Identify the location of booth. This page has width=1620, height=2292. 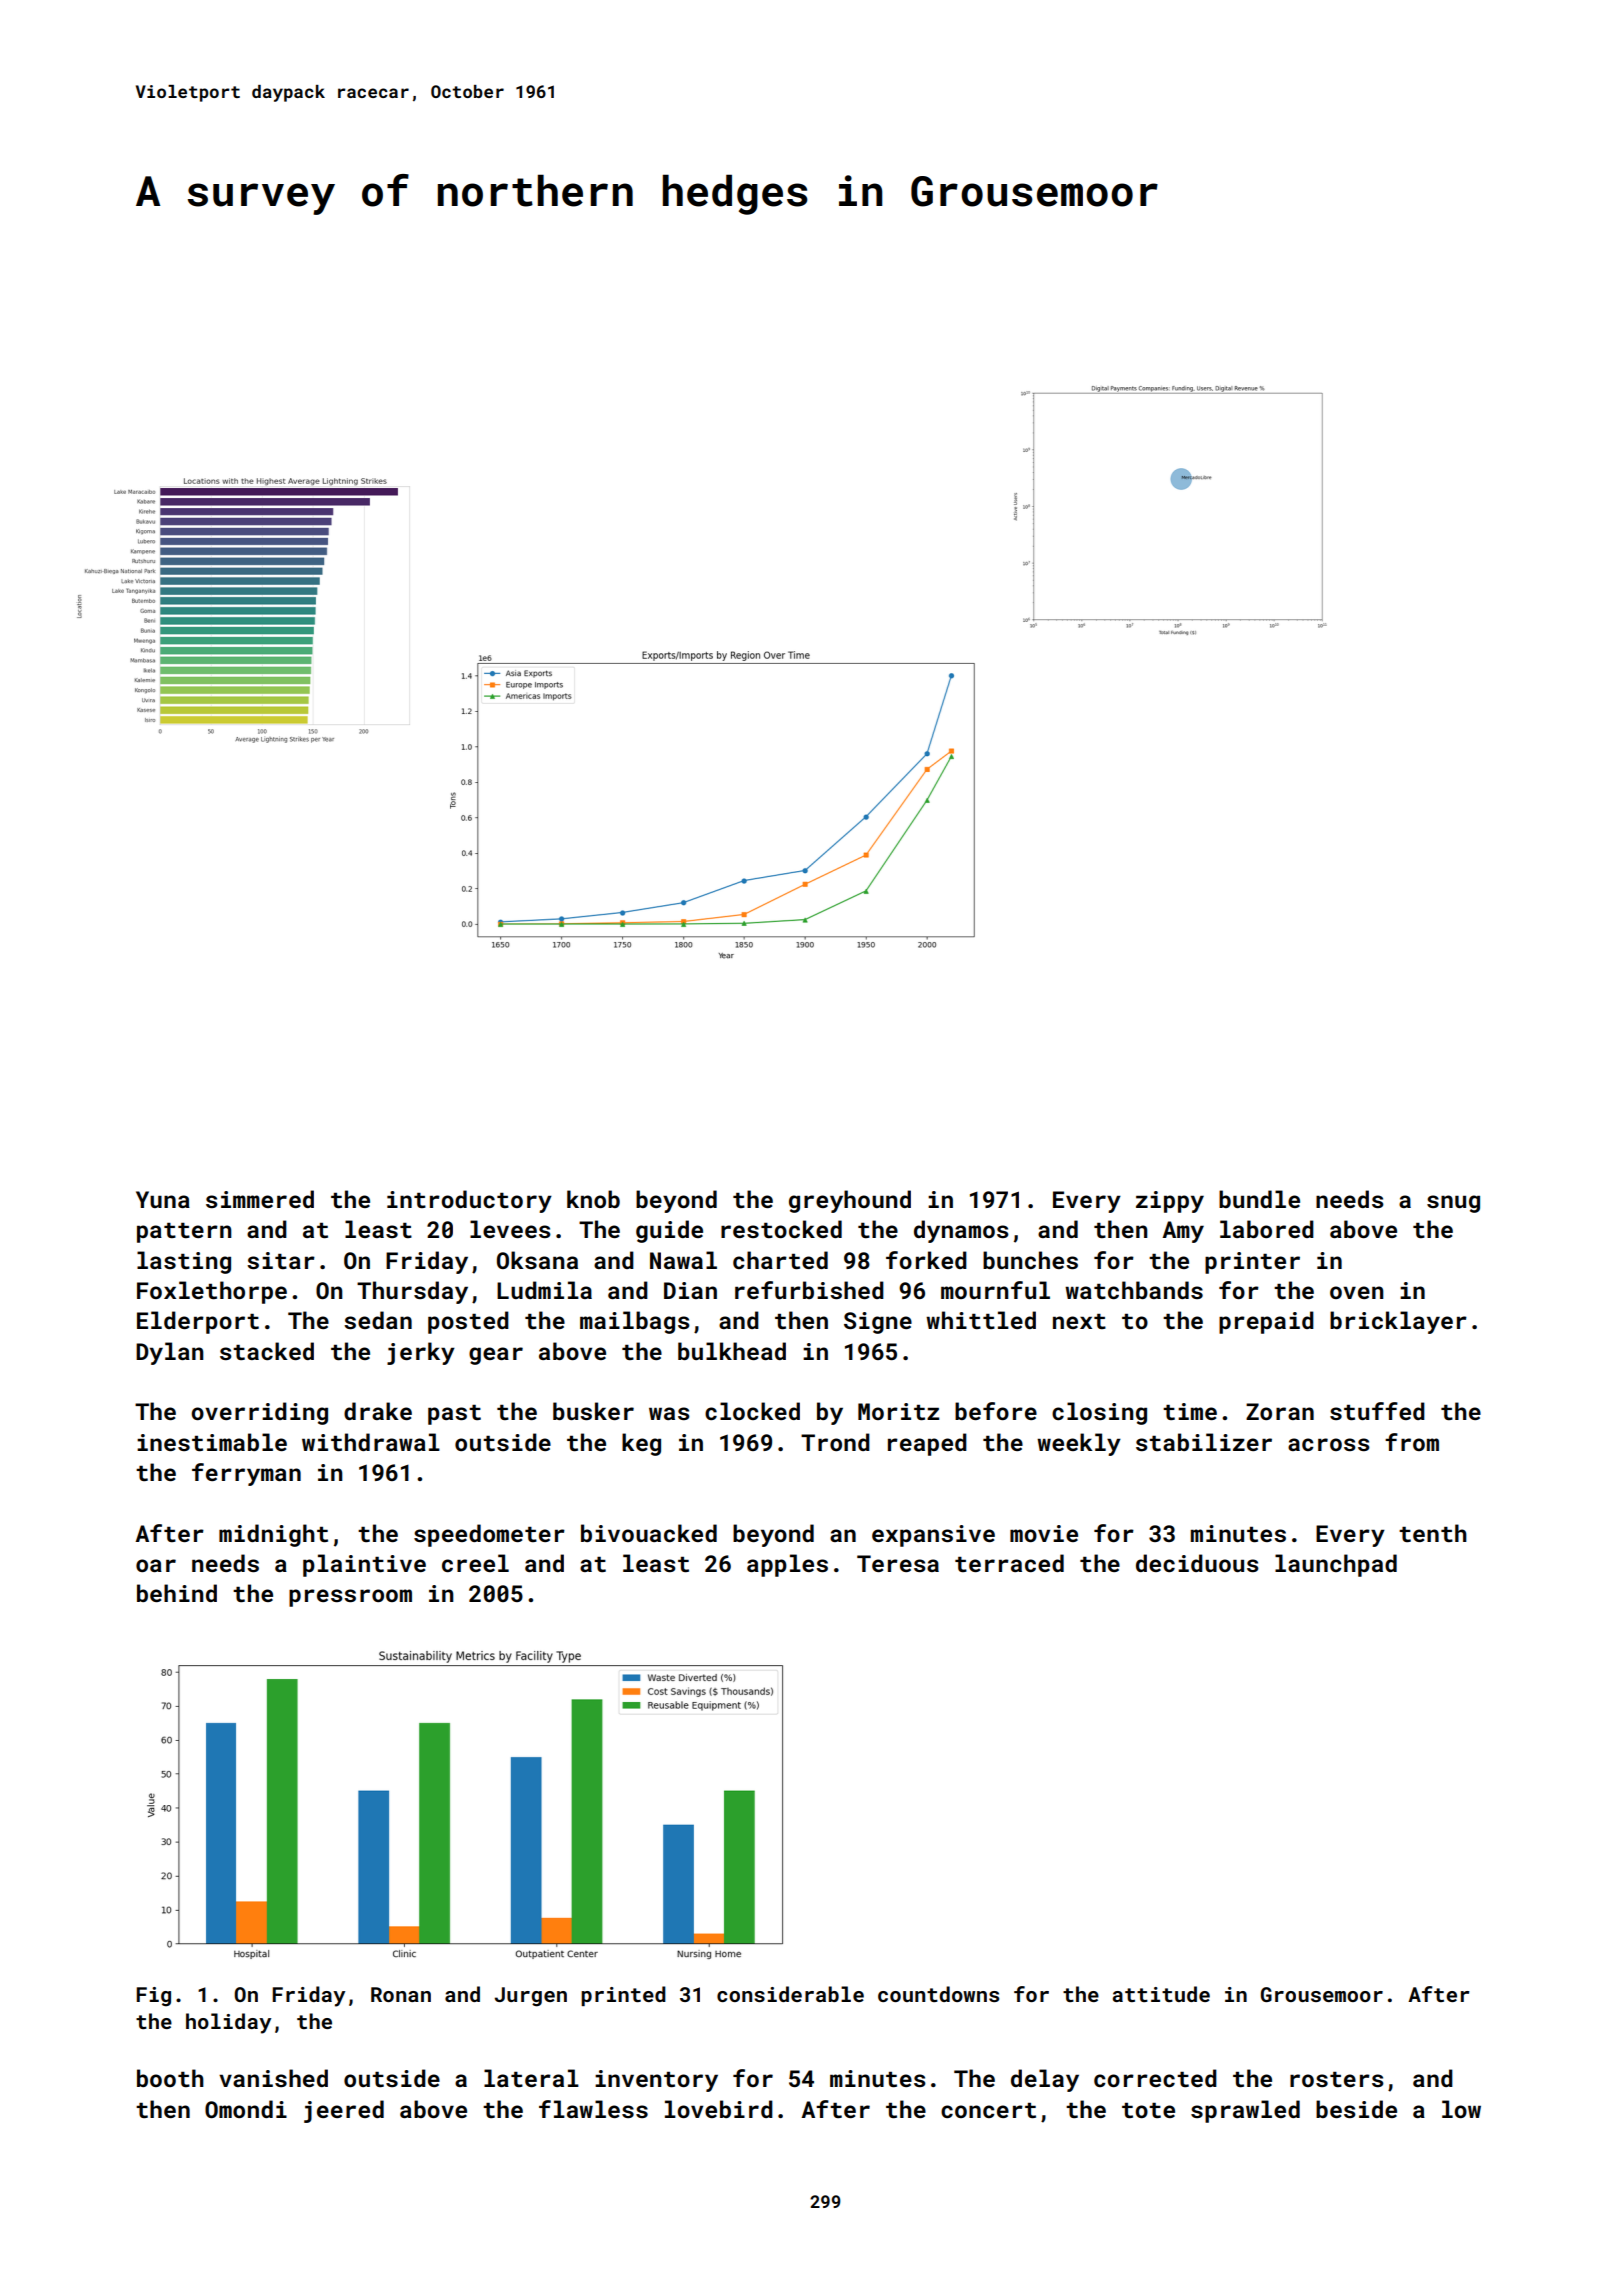
(170, 2078).
